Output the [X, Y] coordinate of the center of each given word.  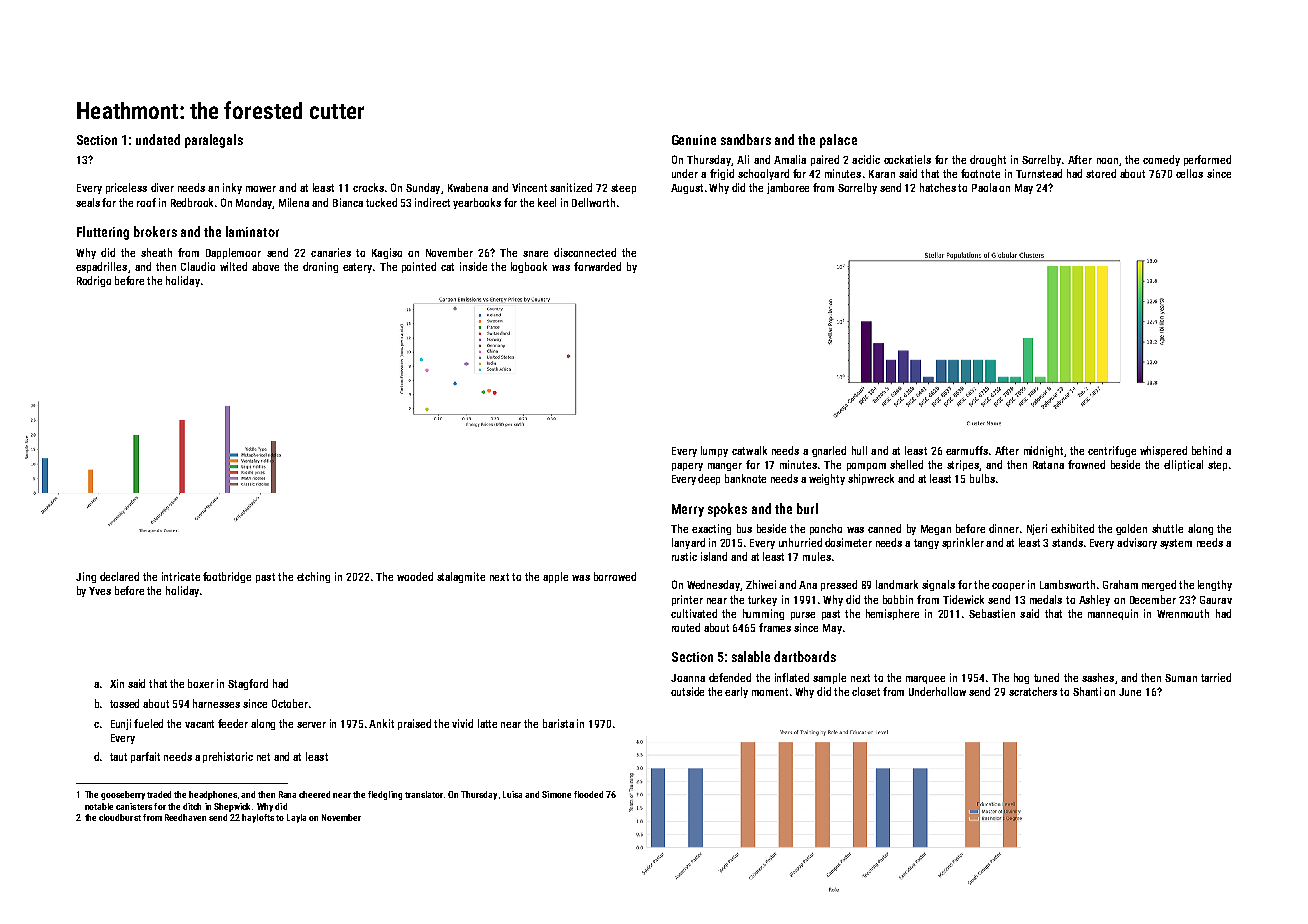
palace [838, 141]
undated [158, 139]
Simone [556, 794]
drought [988, 160]
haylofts [258, 818]
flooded [588, 794]
